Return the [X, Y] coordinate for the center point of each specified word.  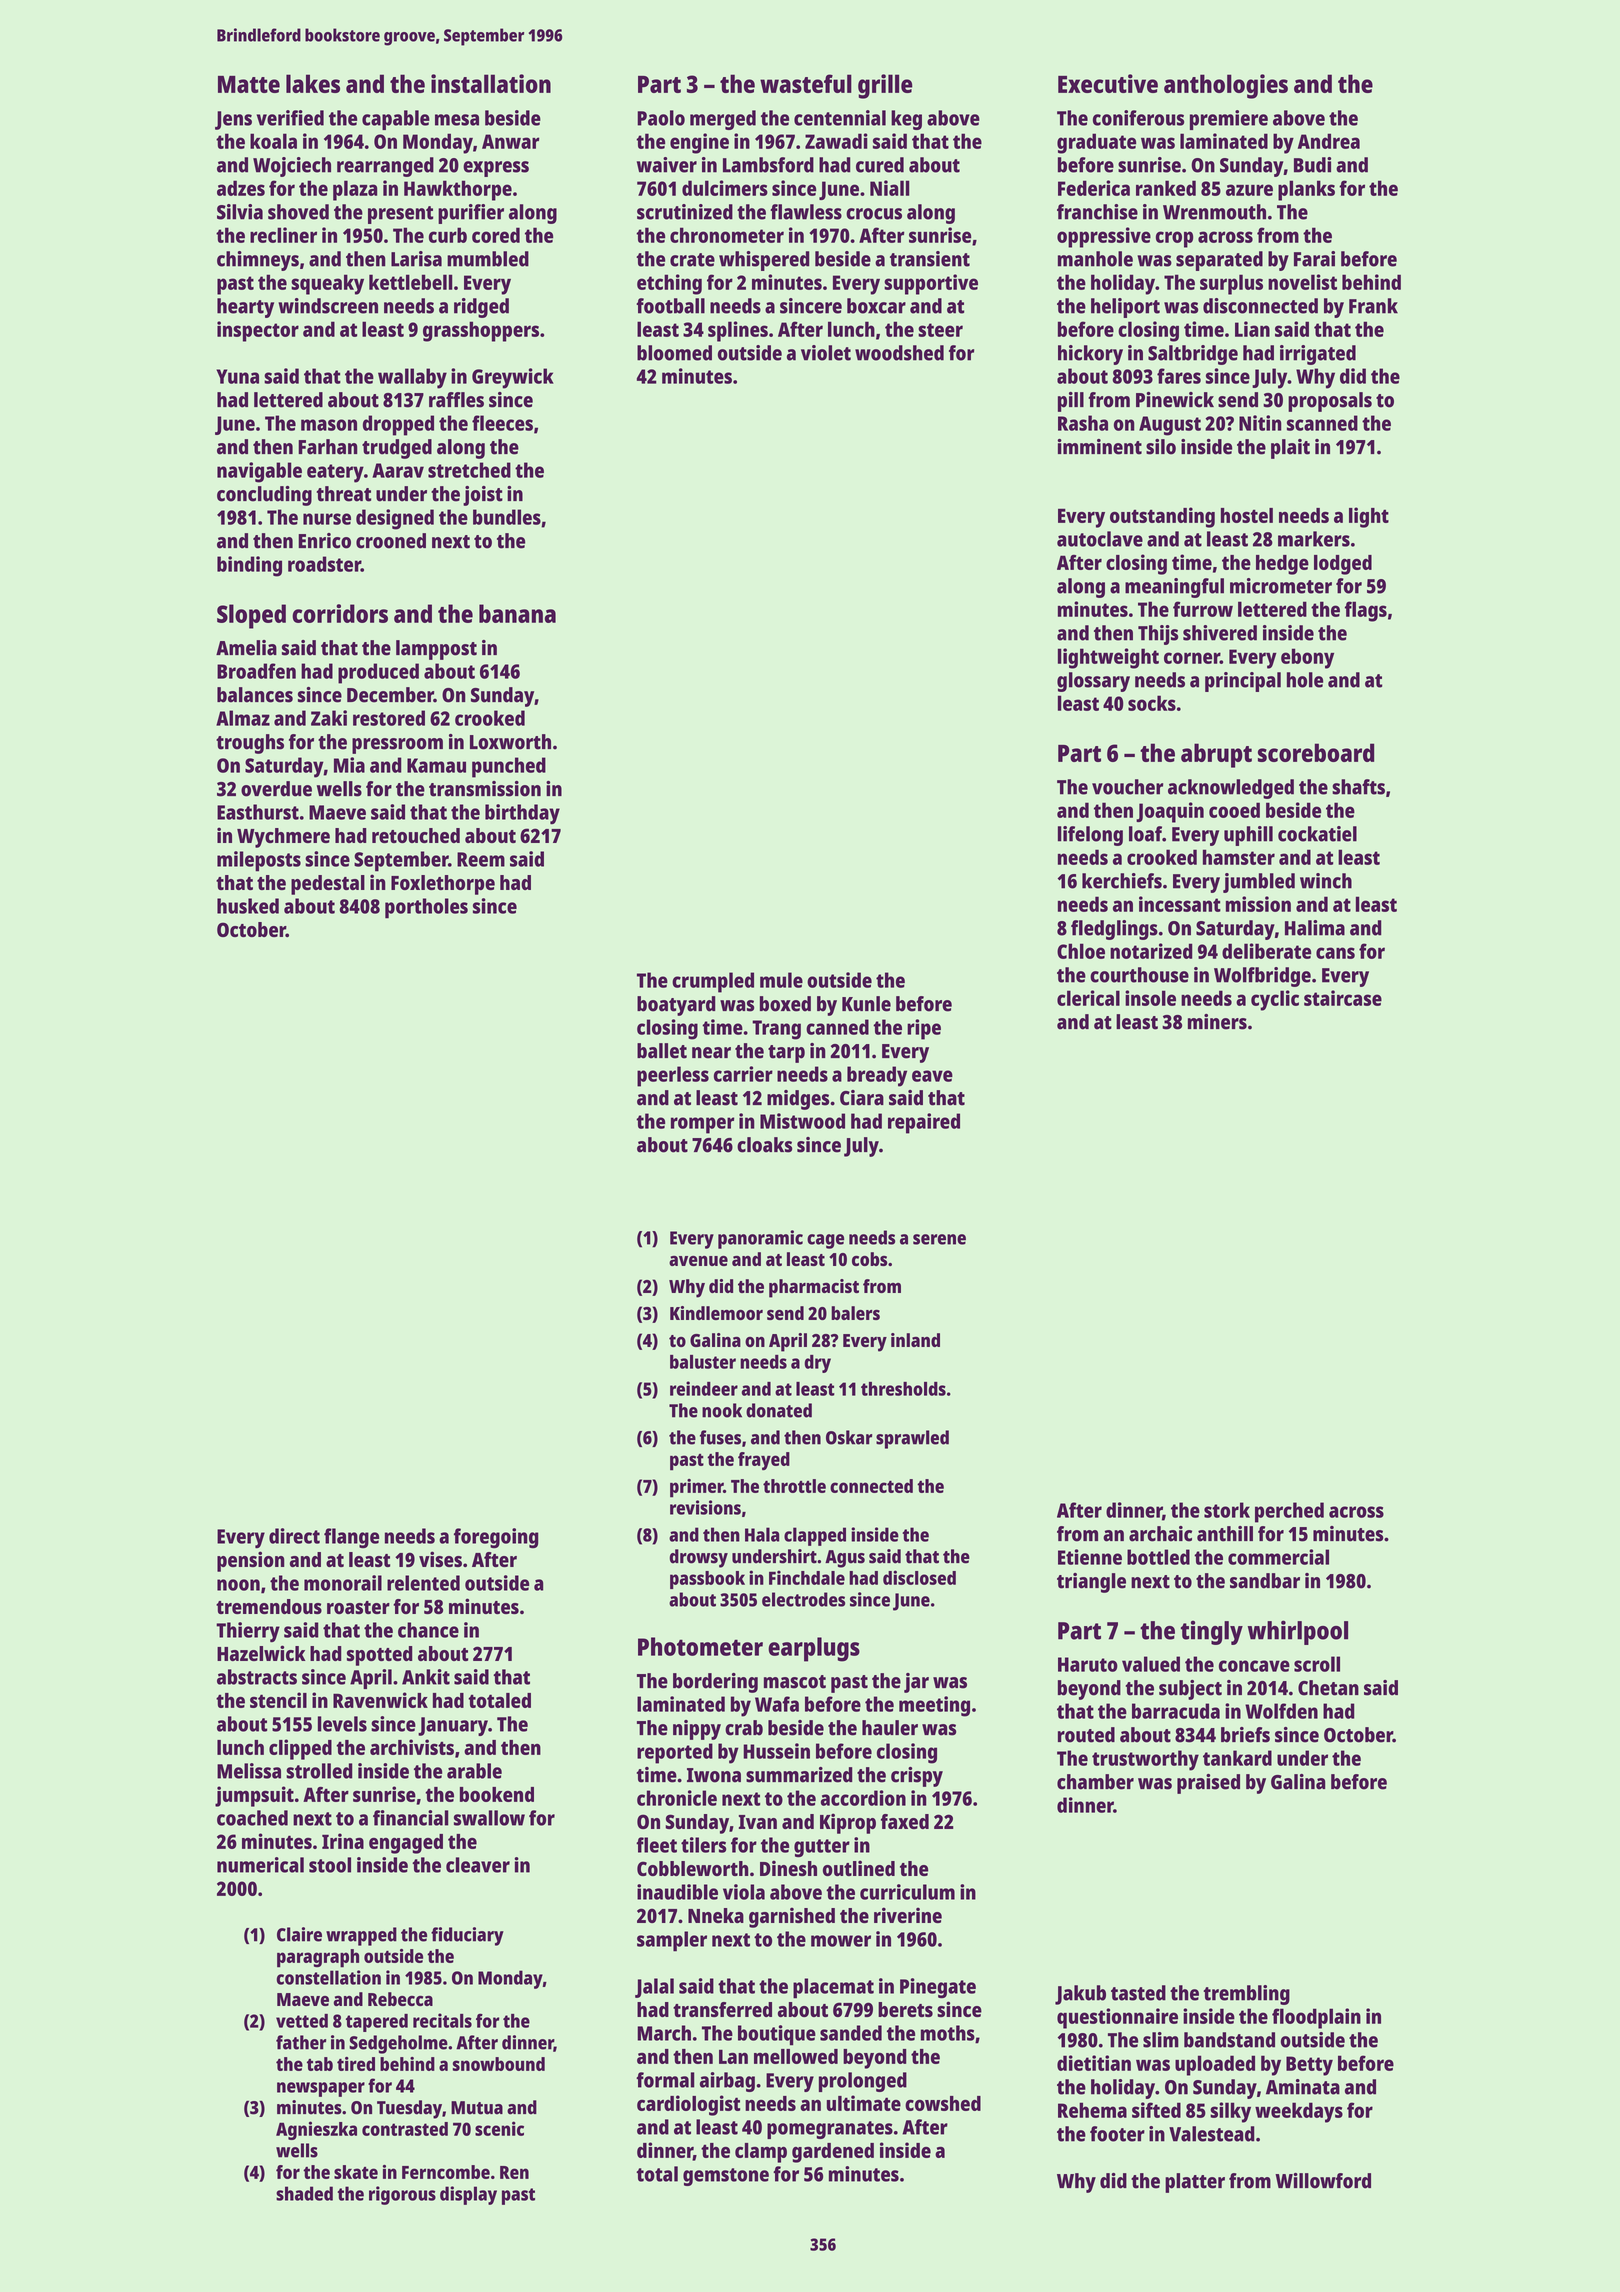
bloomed [674, 353]
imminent [1099, 447]
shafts [1358, 787]
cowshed [943, 2103]
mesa [457, 120]
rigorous [402, 2195]
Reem [481, 859]
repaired [924, 1123]
